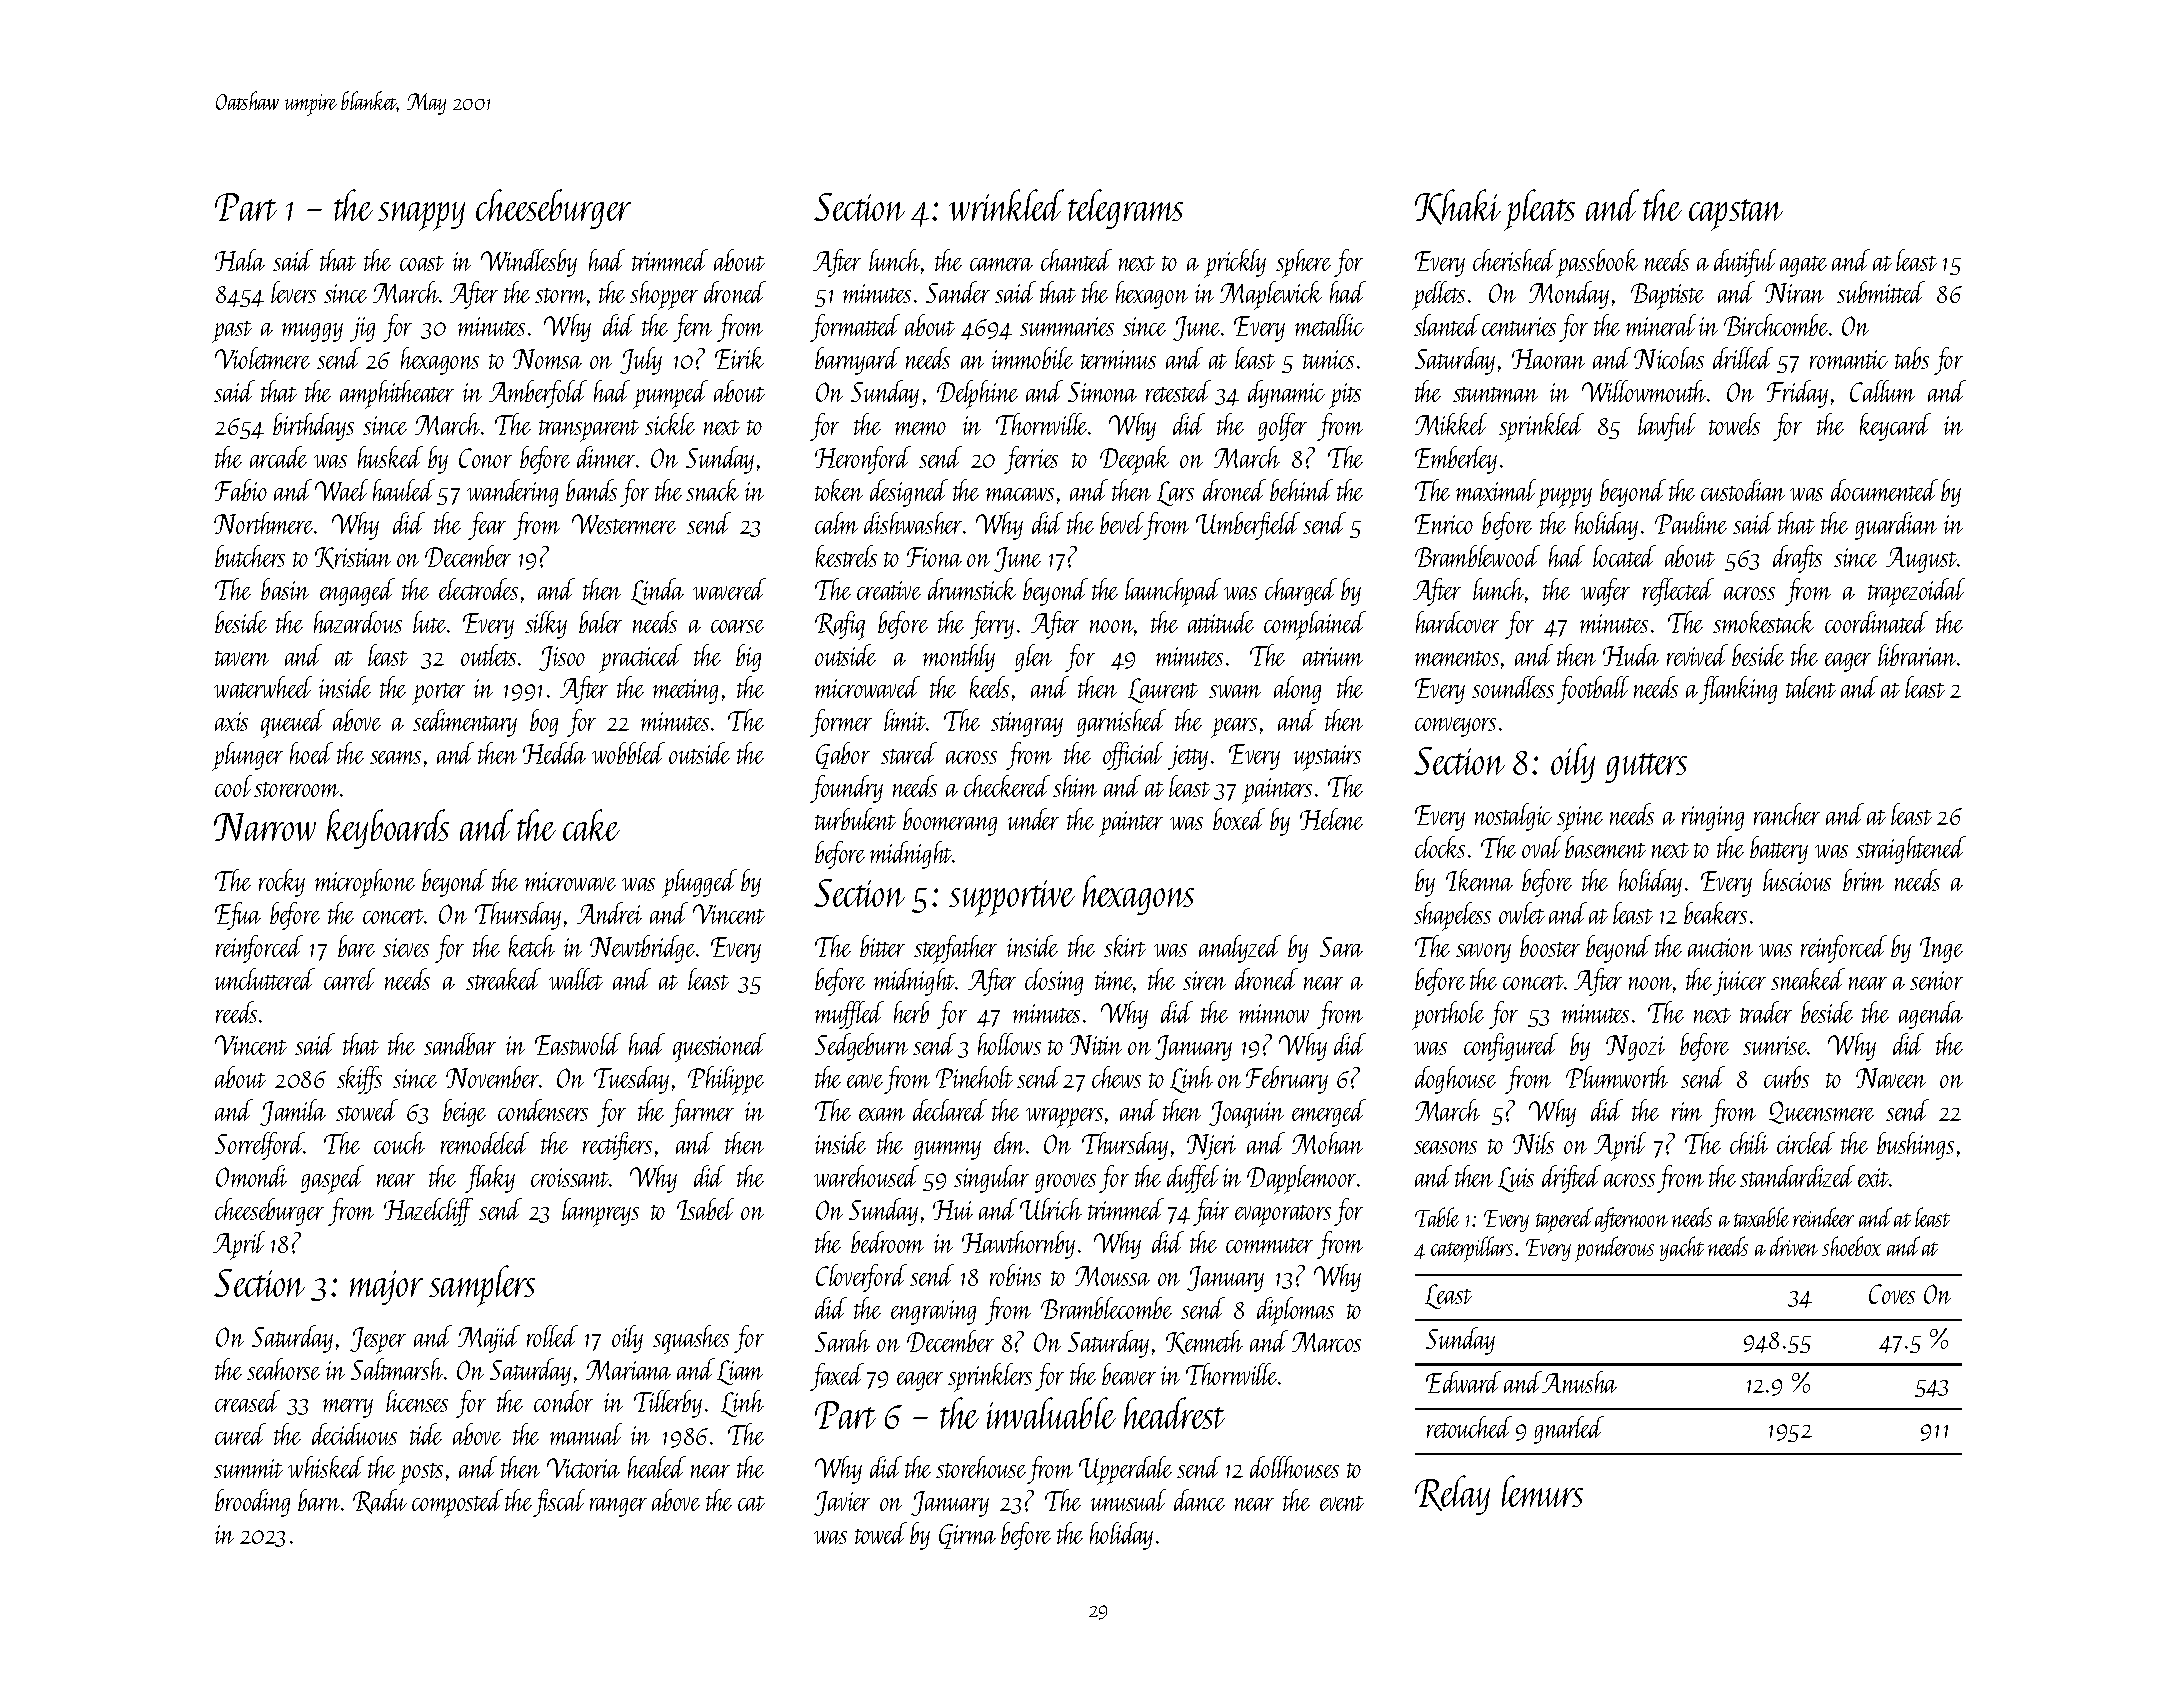 This page has height=1683, width=2178. What do you see at coordinates (1458, 207) in the page?
I see `Khaki` at bounding box center [1458, 207].
